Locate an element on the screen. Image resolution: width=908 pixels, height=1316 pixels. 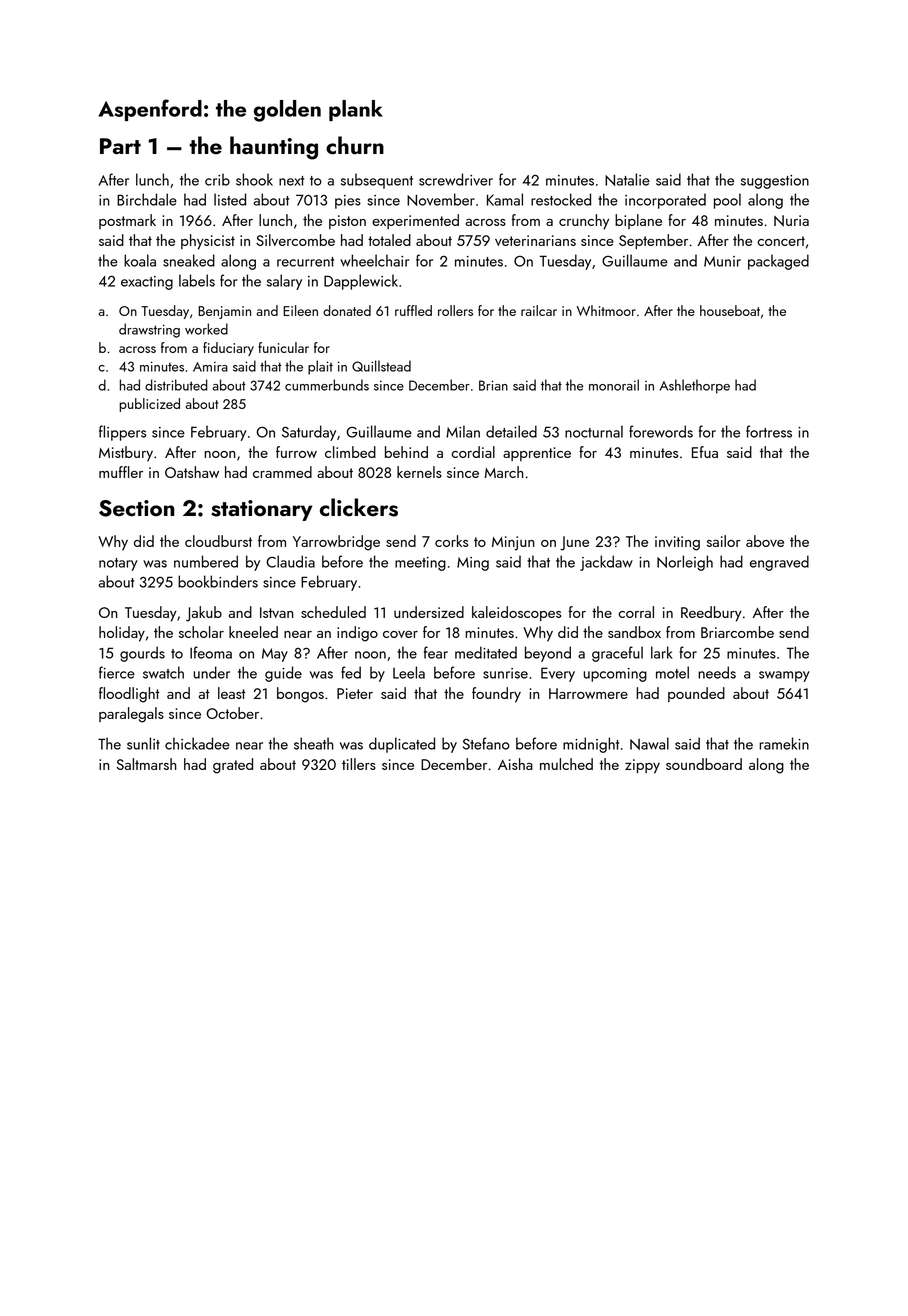
Quillstead is located at coordinates (381, 366).
